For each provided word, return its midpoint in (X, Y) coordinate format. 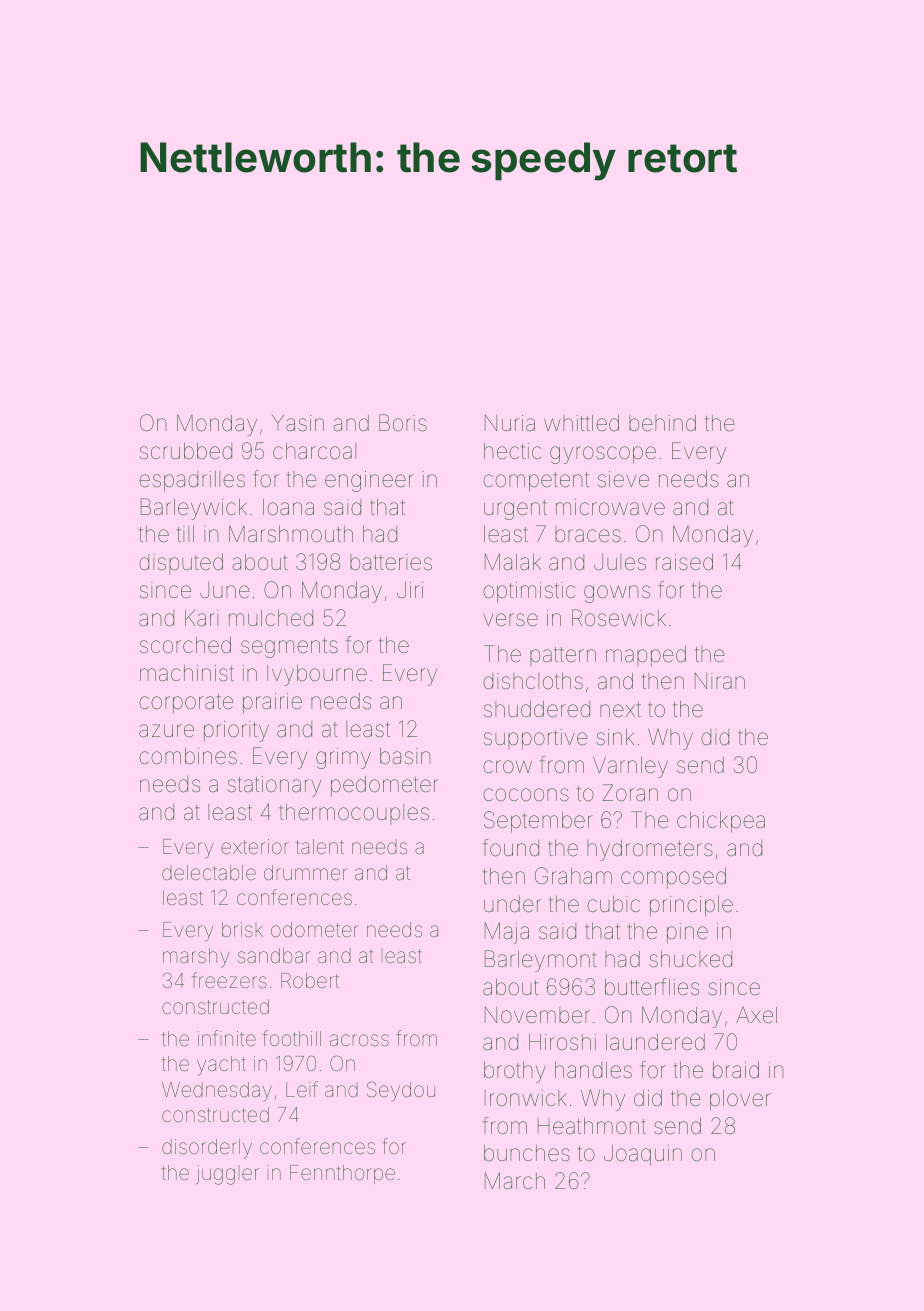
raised (684, 562)
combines (188, 756)
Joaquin (643, 1155)
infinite (227, 1038)
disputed (181, 564)
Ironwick (526, 1098)
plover (740, 1100)
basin (405, 756)
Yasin (298, 423)
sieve (623, 479)
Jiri (410, 590)
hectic (512, 451)
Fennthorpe (342, 1174)
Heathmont (592, 1126)
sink (615, 737)
